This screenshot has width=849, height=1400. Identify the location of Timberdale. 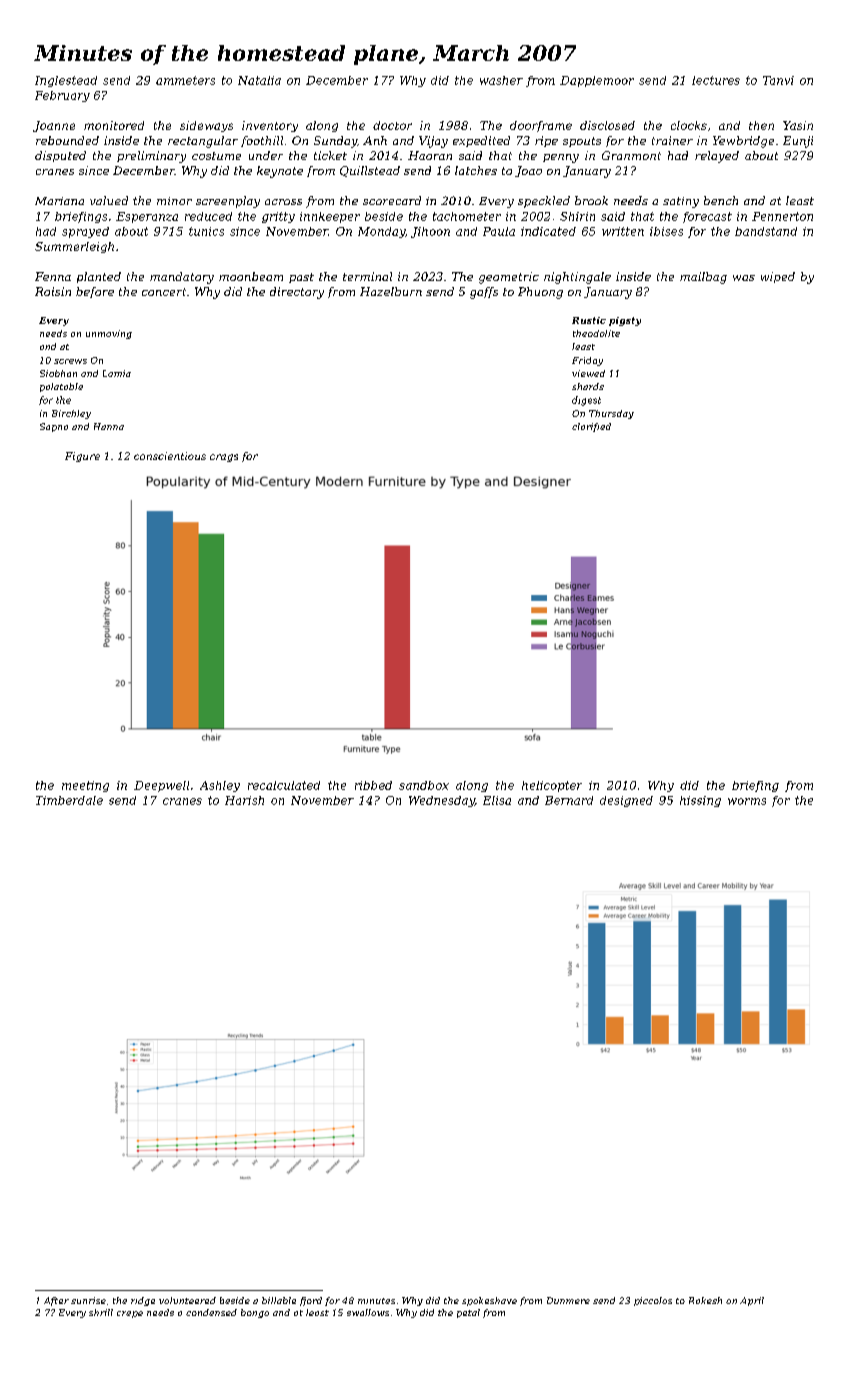
(69, 800).
